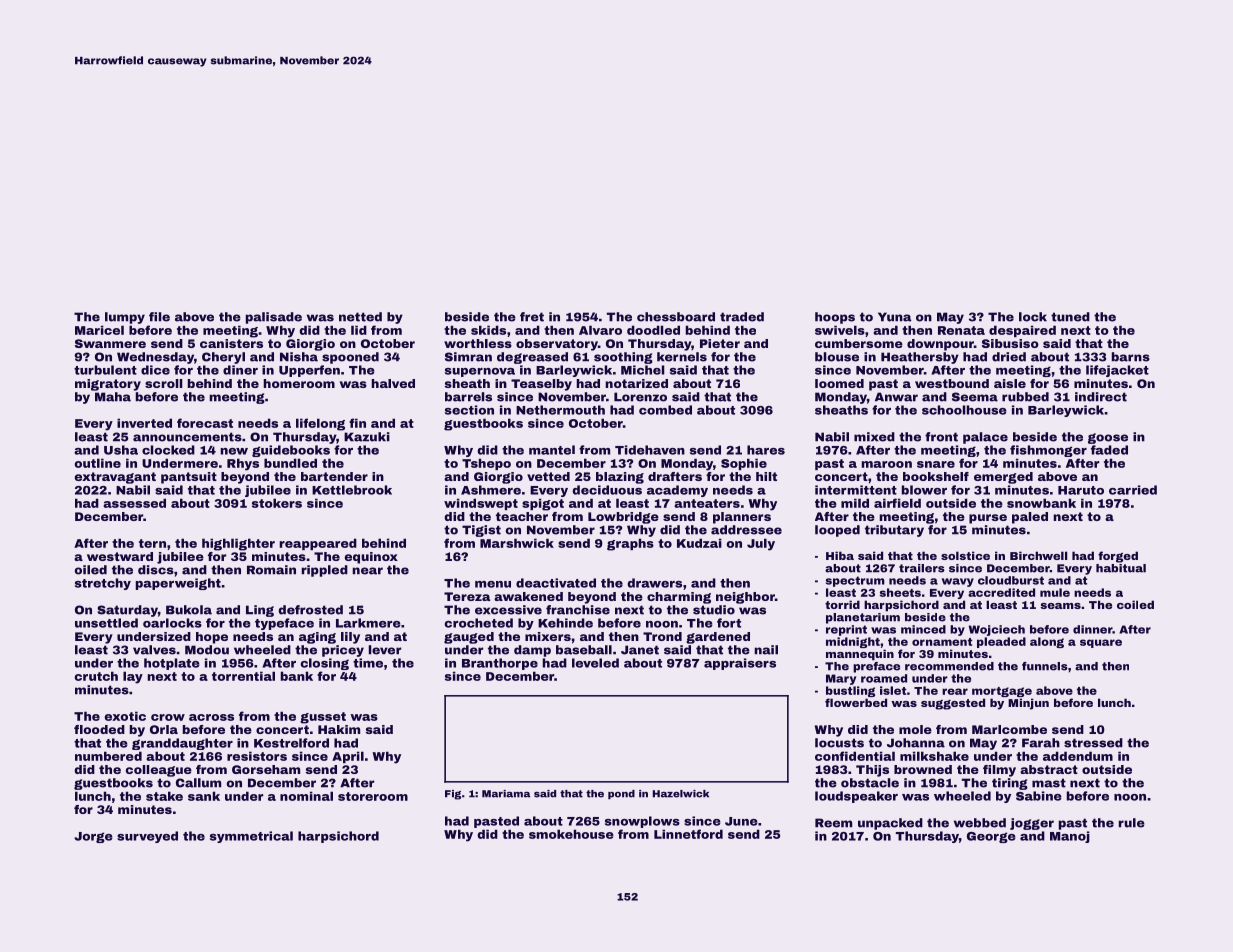 This screenshot has height=952, width=1233. I want to click on Saturday, so click(127, 611).
